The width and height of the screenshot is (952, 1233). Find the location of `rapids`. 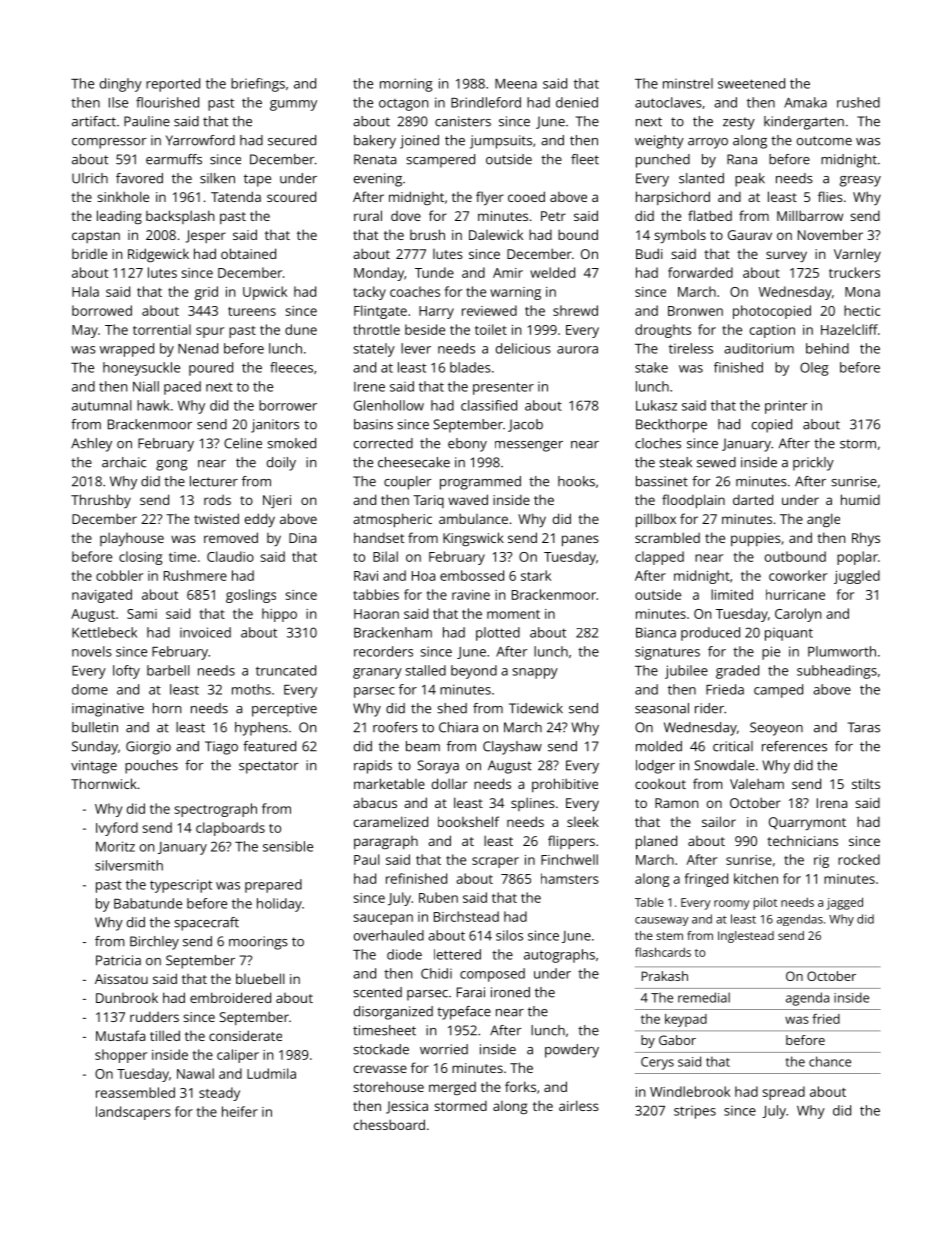

rapids is located at coordinates (373, 767).
